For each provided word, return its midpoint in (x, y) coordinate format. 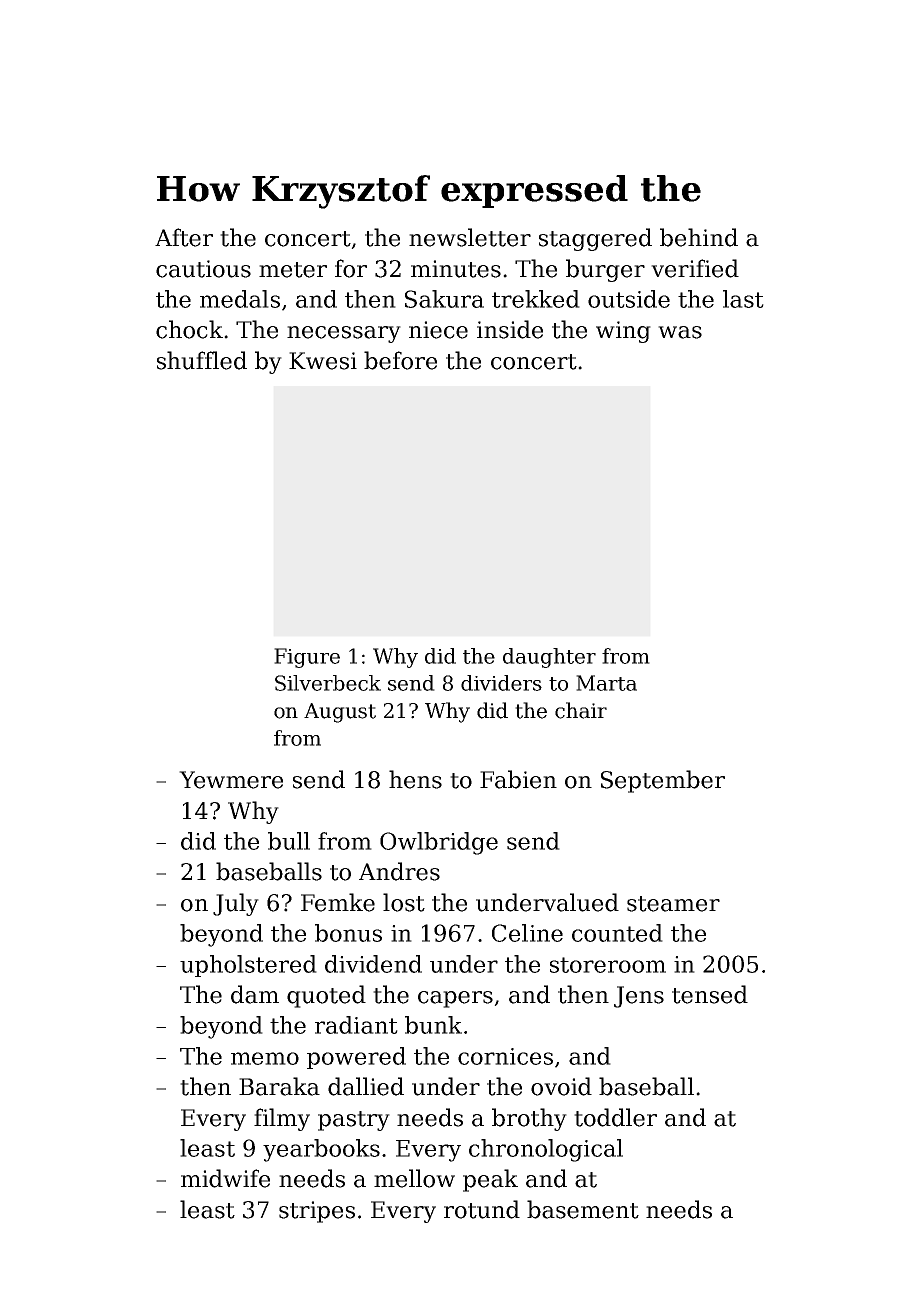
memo (265, 1058)
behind (699, 237)
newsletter (470, 237)
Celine (527, 933)
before (400, 360)
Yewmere (231, 780)
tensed (710, 994)
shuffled (202, 360)
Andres (399, 871)
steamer (673, 904)
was (680, 332)
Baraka (279, 1086)
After (184, 237)
